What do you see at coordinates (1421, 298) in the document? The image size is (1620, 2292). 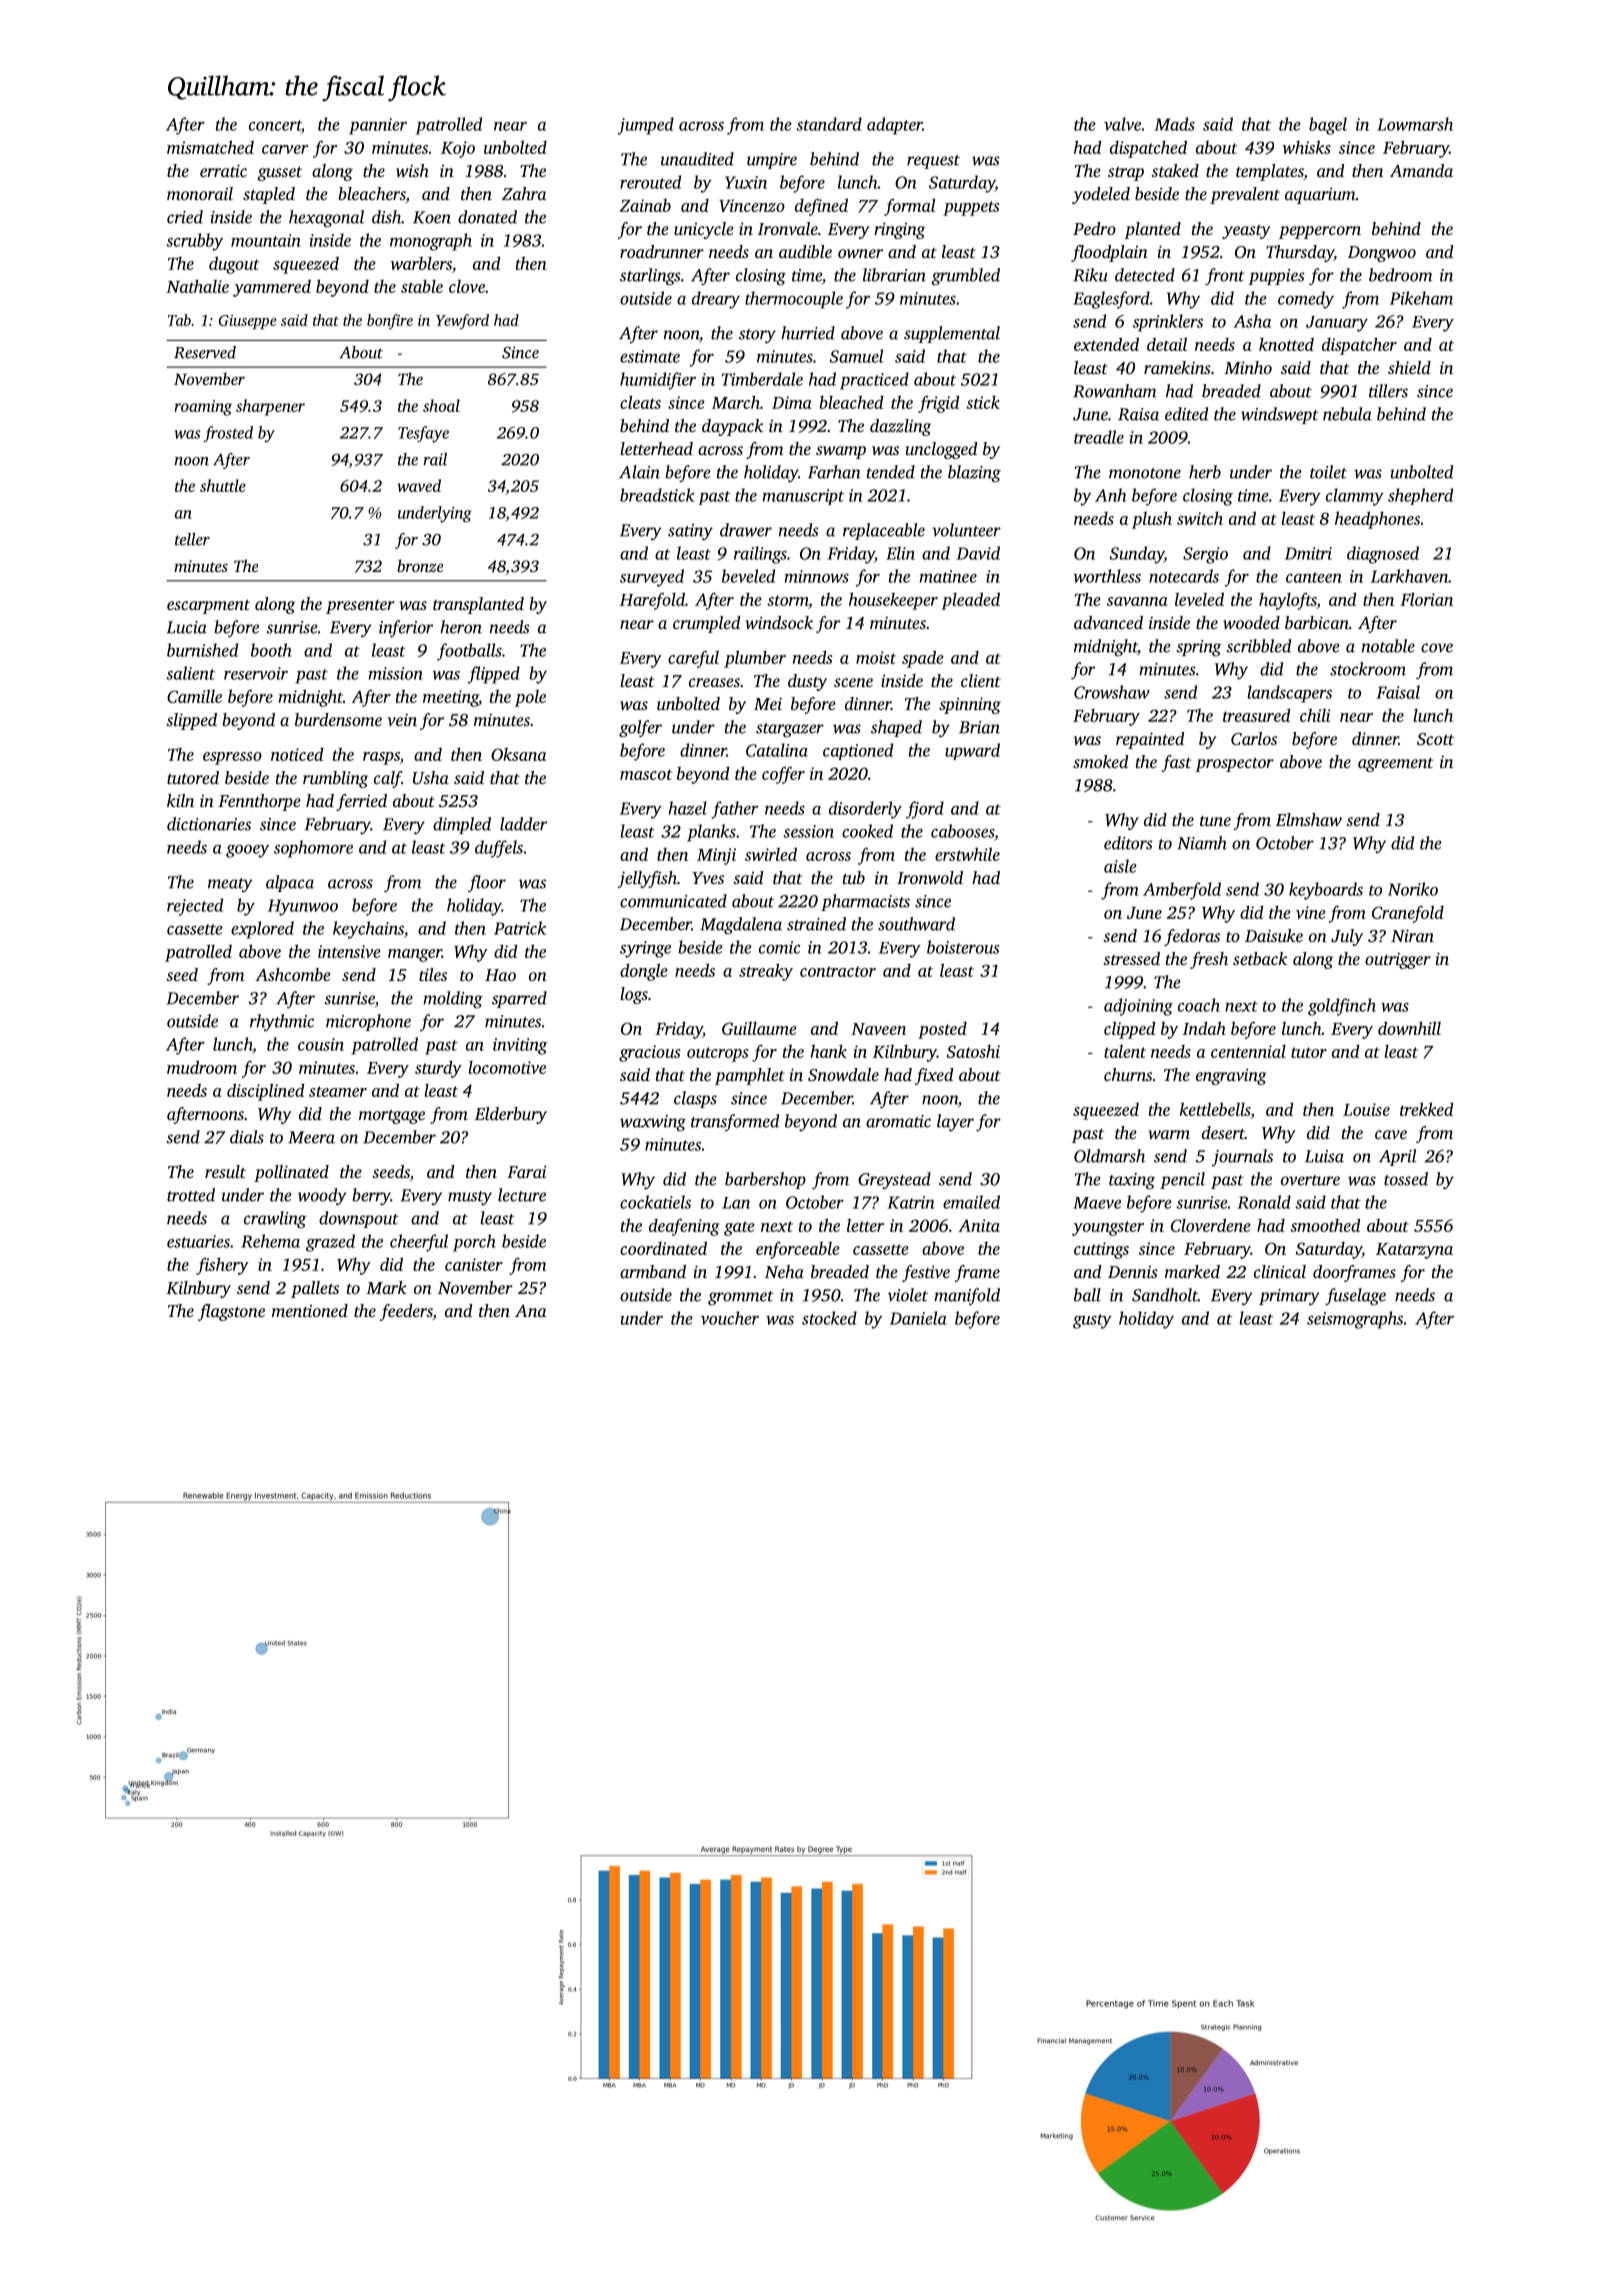 I see `Pikeham` at bounding box center [1421, 298].
